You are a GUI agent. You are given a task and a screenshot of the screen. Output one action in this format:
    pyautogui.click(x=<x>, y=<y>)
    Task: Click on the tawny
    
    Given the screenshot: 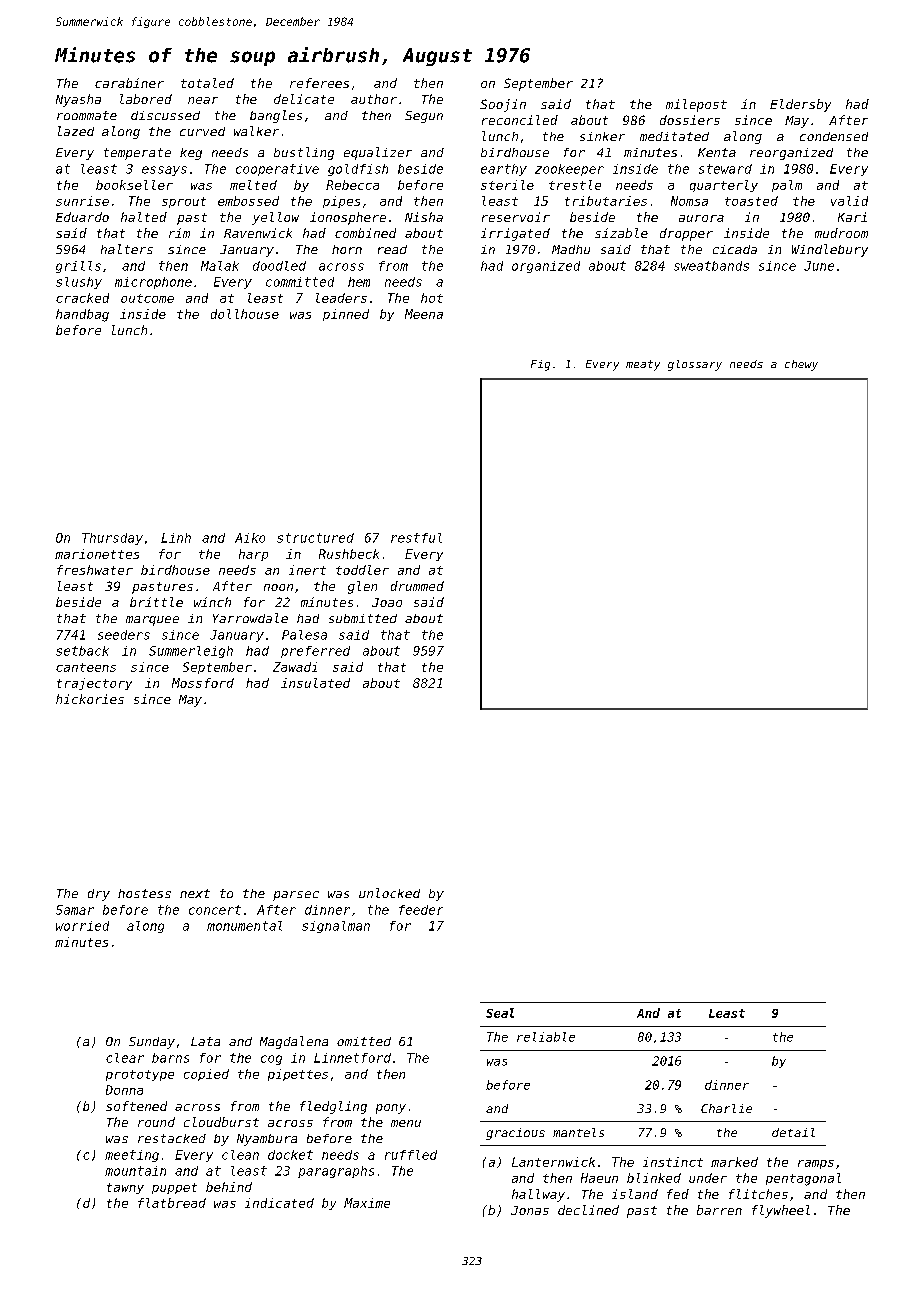 What is the action you would take?
    pyautogui.click(x=125, y=1188)
